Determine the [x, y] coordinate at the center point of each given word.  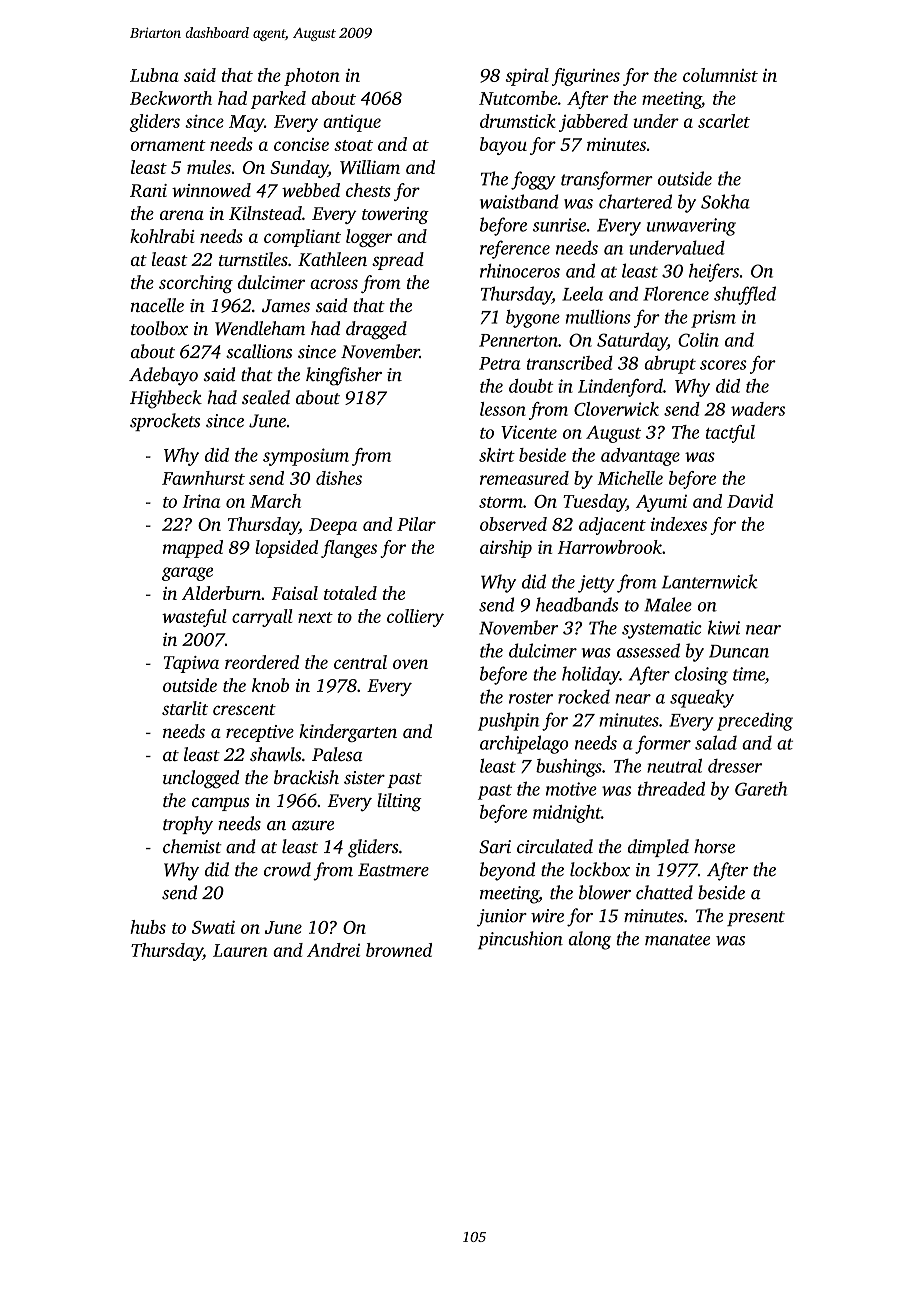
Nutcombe [518, 98]
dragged [376, 330]
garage [187, 574]
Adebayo [163, 376]
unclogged [201, 779]
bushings [569, 767]
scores [723, 365]
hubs [148, 927]
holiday [591, 675]
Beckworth [171, 98]
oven [410, 664]
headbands [577, 604]
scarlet [724, 121]
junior [502, 918]
